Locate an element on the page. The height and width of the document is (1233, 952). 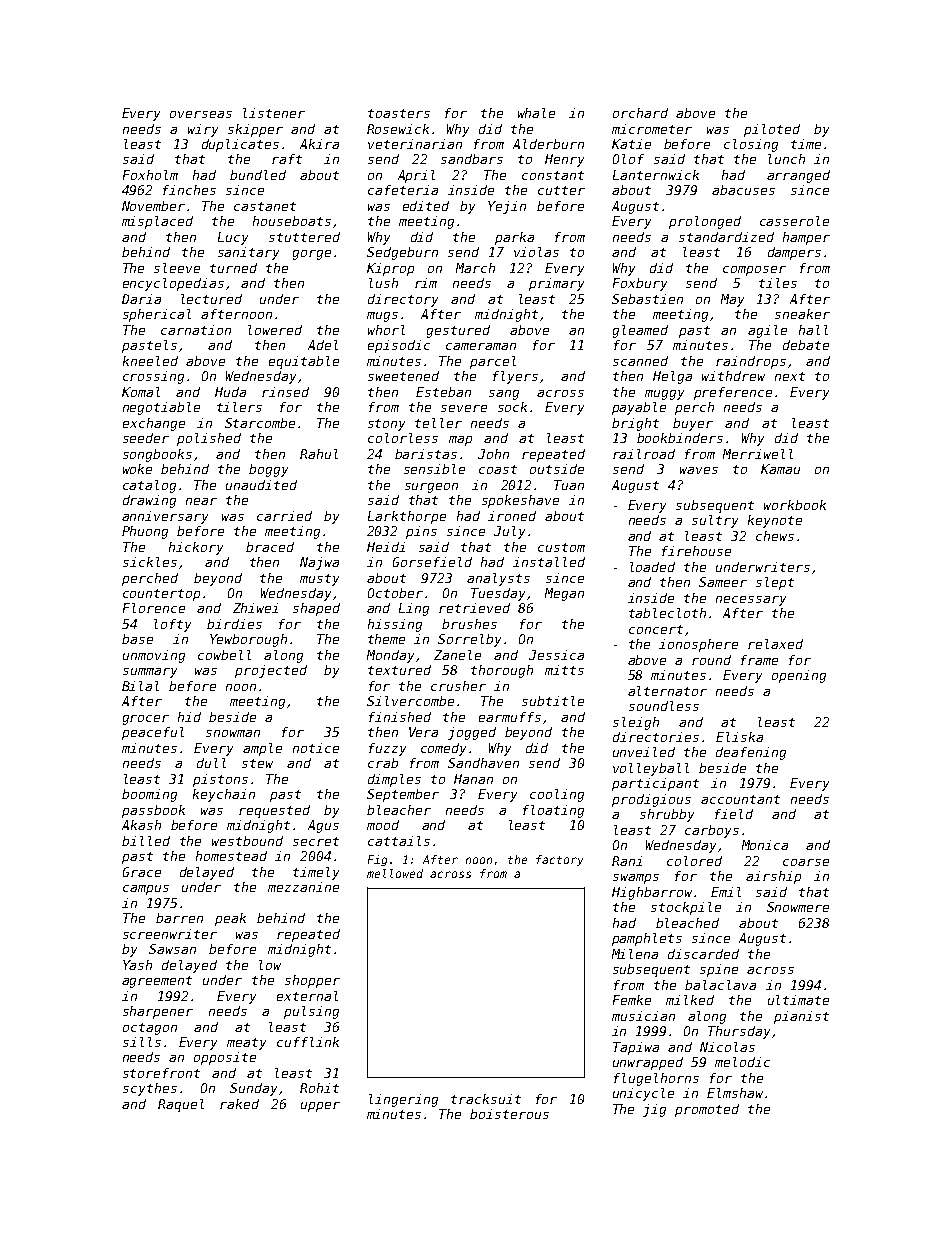
floating is located at coordinates (553, 811).
